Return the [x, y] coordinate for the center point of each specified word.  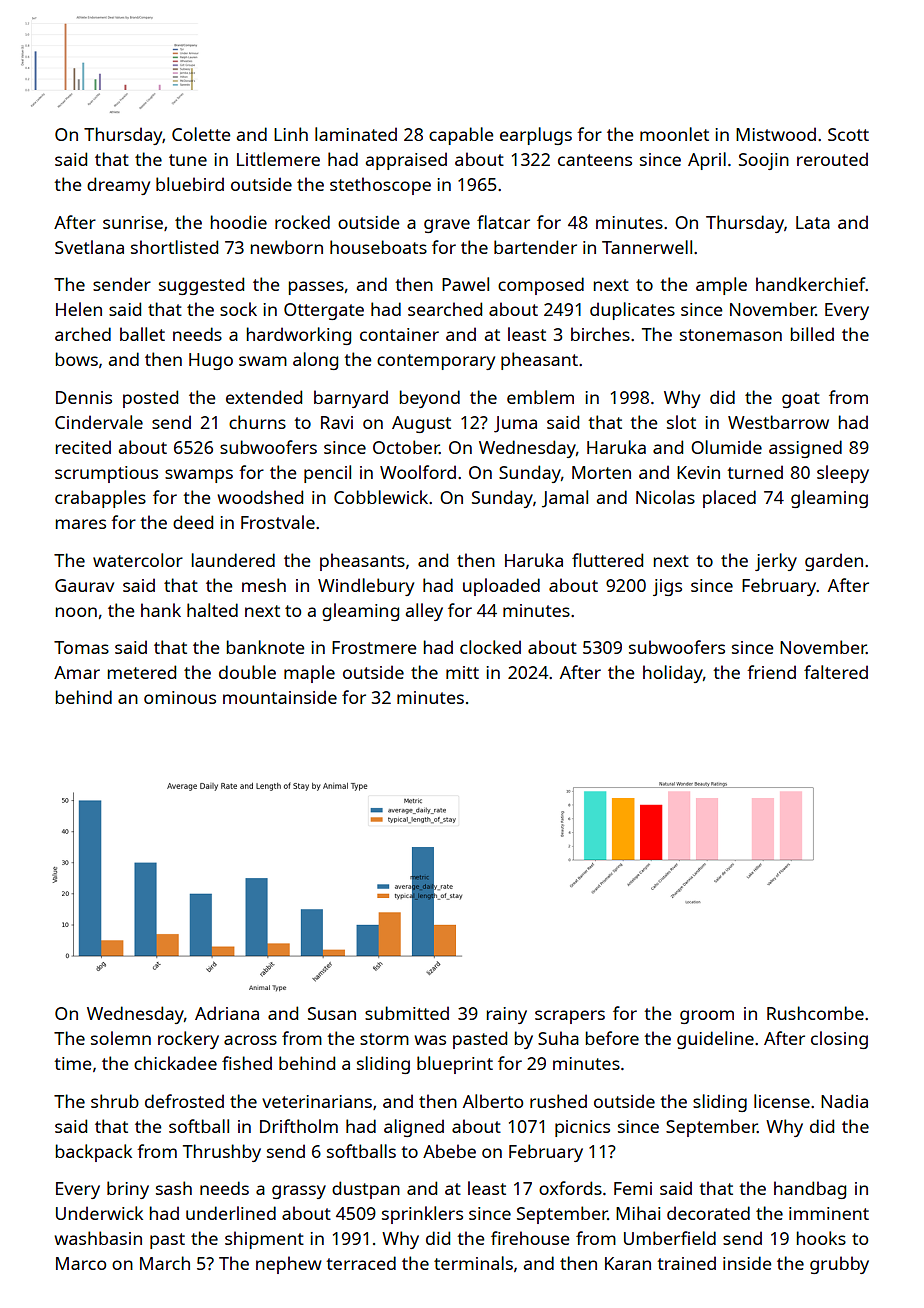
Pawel [465, 284]
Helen [79, 309]
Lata [813, 222]
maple [309, 674]
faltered [836, 672]
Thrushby [222, 1153]
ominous [180, 697]
